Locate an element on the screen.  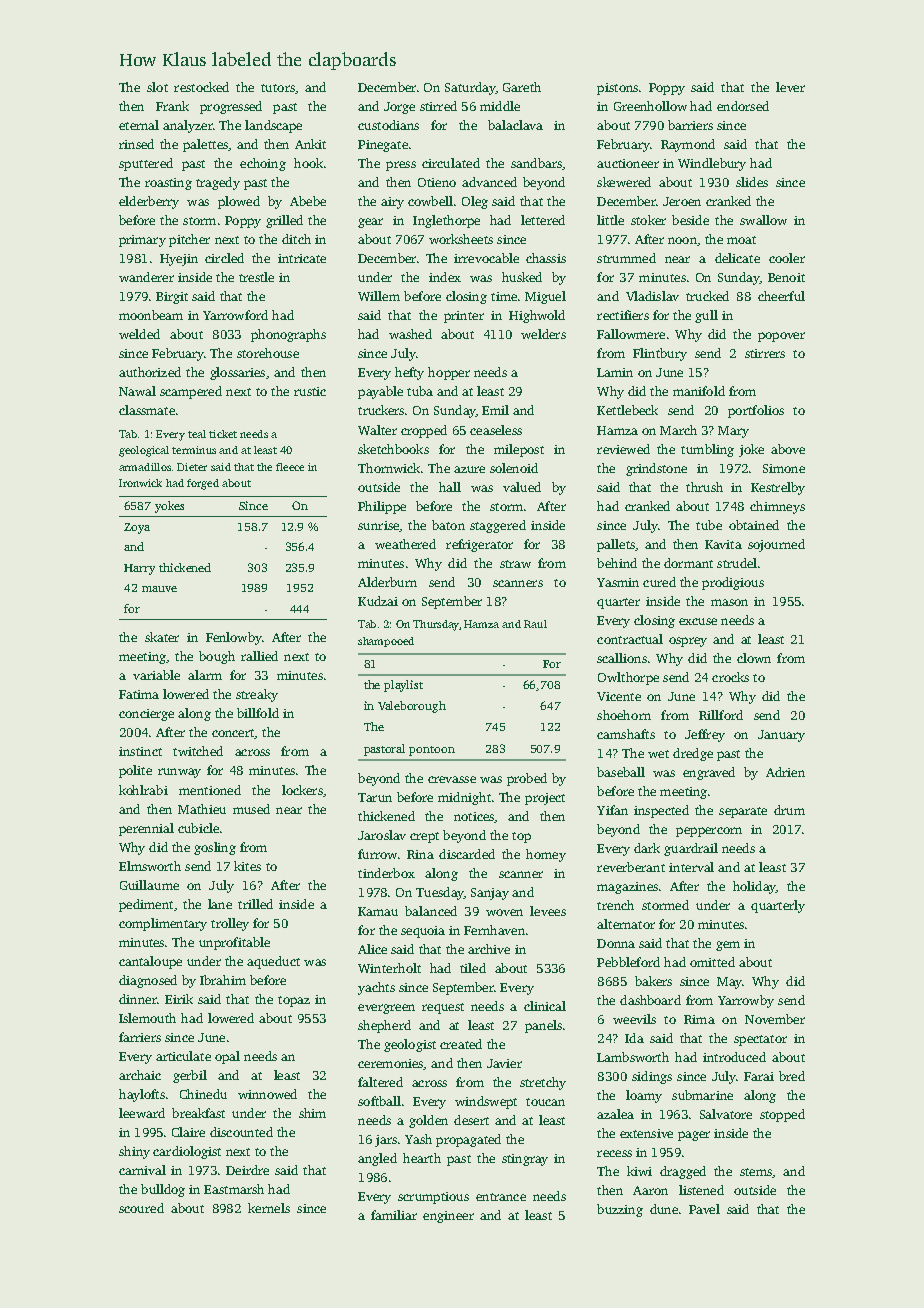
Jeffrey is located at coordinates (705, 735).
